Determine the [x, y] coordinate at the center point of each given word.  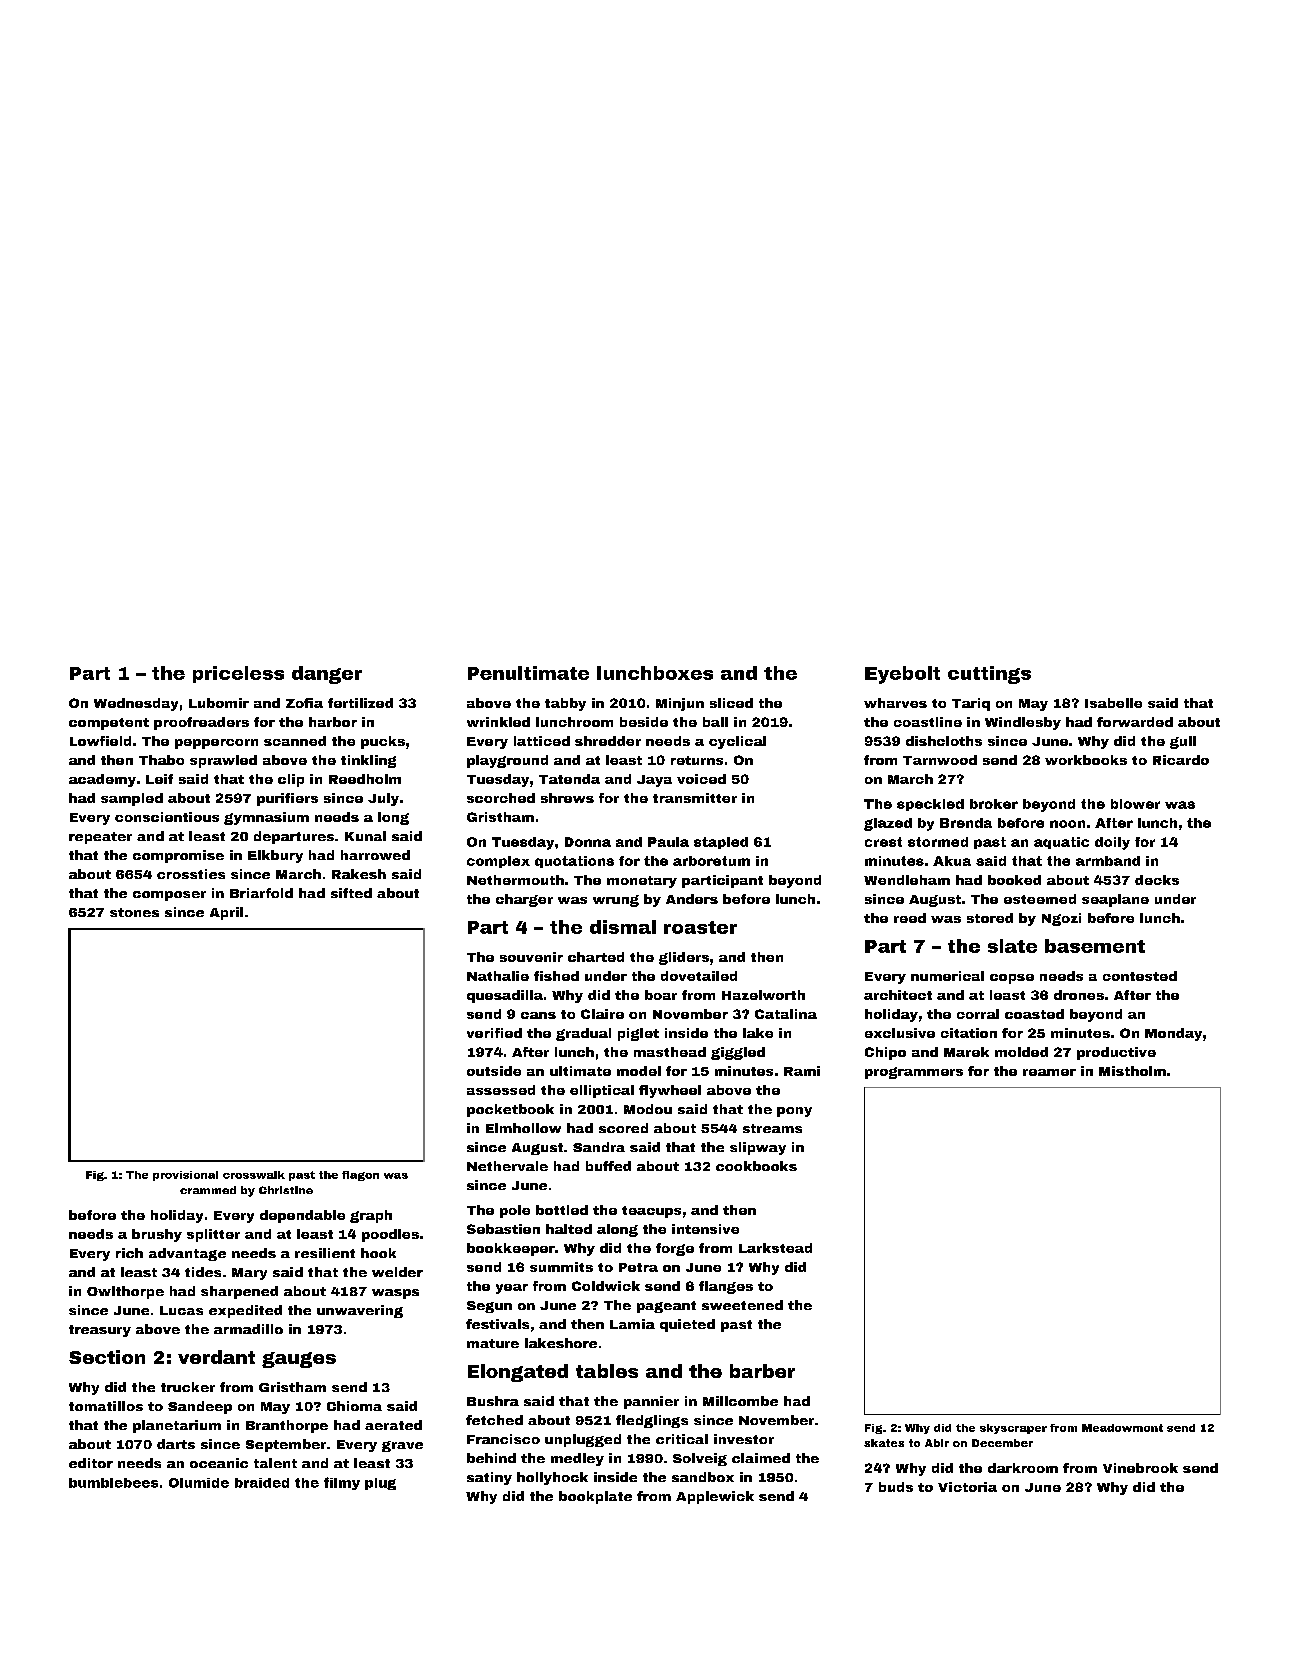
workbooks [1086, 760]
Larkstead [775, 1248]
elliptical [602, 1091]
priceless [238, 674]
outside [494, 1071]
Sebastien [503, 1229]
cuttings [989, 675]
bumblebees [113, 1483]
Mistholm [1132, 1071]
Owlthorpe [125, 1292]
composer [169, 896]
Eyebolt [902, 675]
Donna [588, 842]
